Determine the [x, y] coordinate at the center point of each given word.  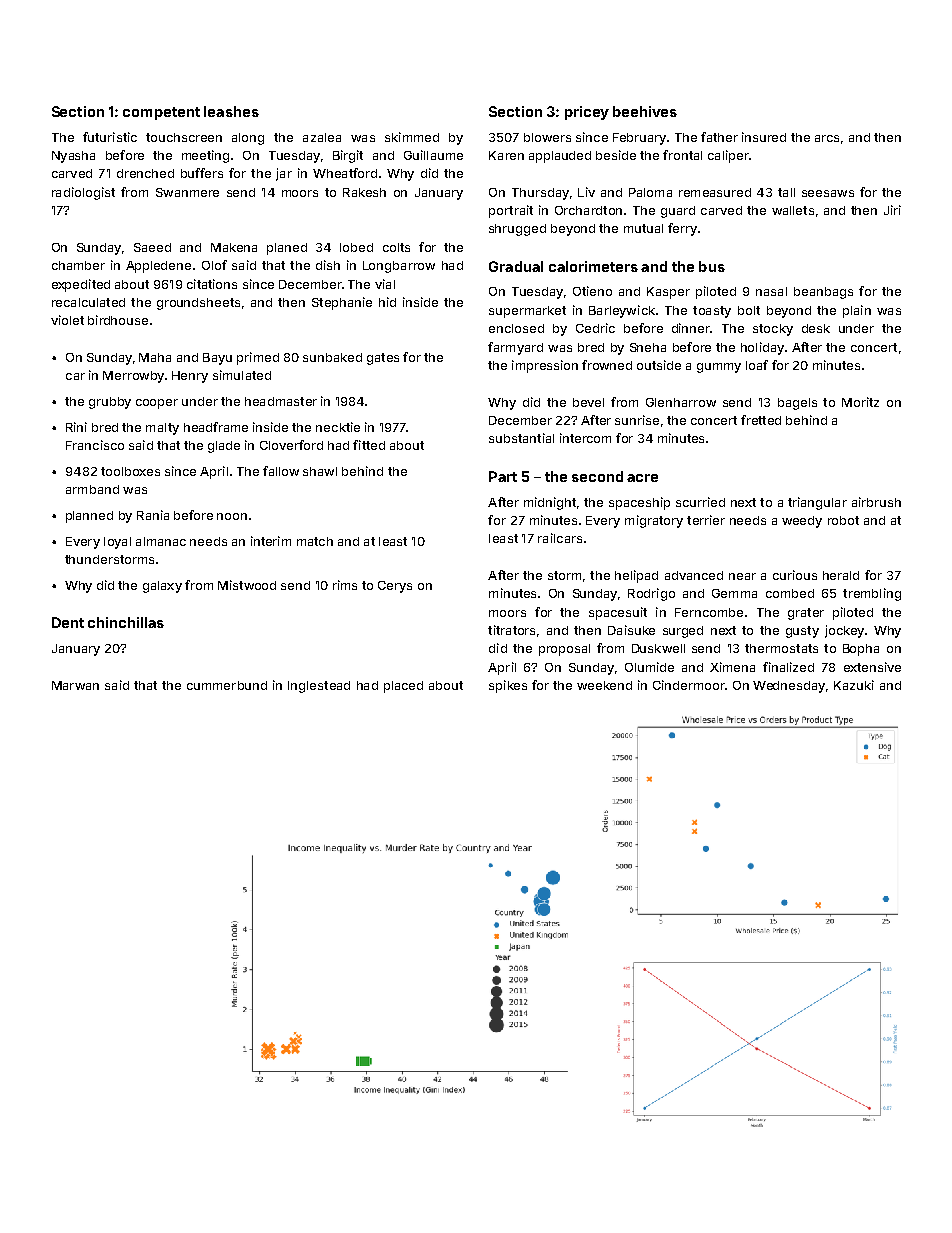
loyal [117, 543]
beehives [645, 111]
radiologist [83, 193]
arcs [827, 138]
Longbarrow [399, 267]
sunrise [637, 420]
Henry [190, 377]
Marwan [75, 685]
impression [545, 366]
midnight [550, 503]
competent [161, 113]
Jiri [892, 210]
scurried [700, 502]
